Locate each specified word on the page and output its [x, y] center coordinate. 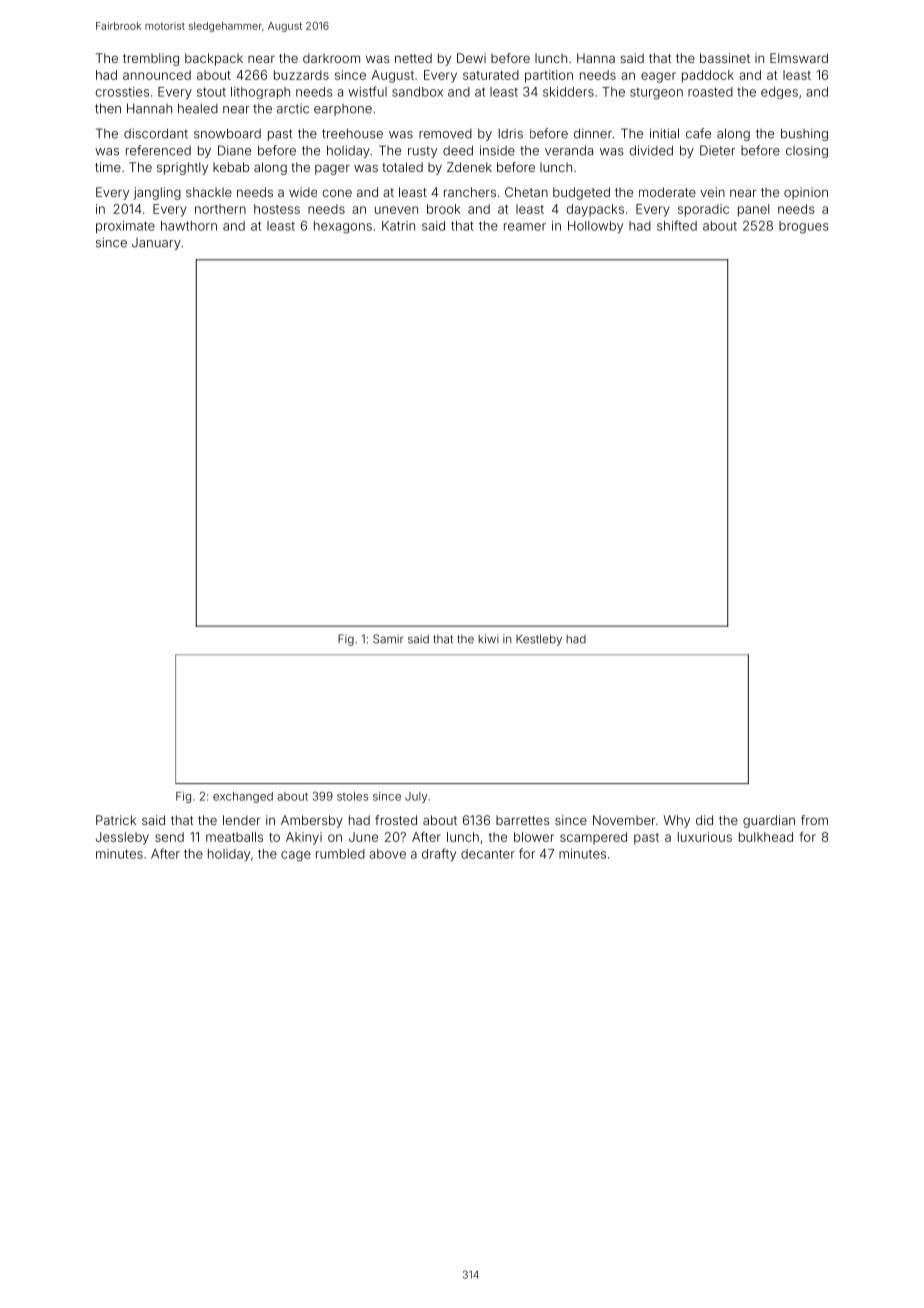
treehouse [352, 133]
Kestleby [539, 640]
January [156, 244]
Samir [388, 639]
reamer [525, 227]
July [416, 797]
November [624, 820]
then [108, 108]
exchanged [243, 797]
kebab [231, 167]
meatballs [234, 837]
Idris [511, 133]
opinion [806, 193]
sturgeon [656, 94]
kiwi [488, 638]
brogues [804, 227]
